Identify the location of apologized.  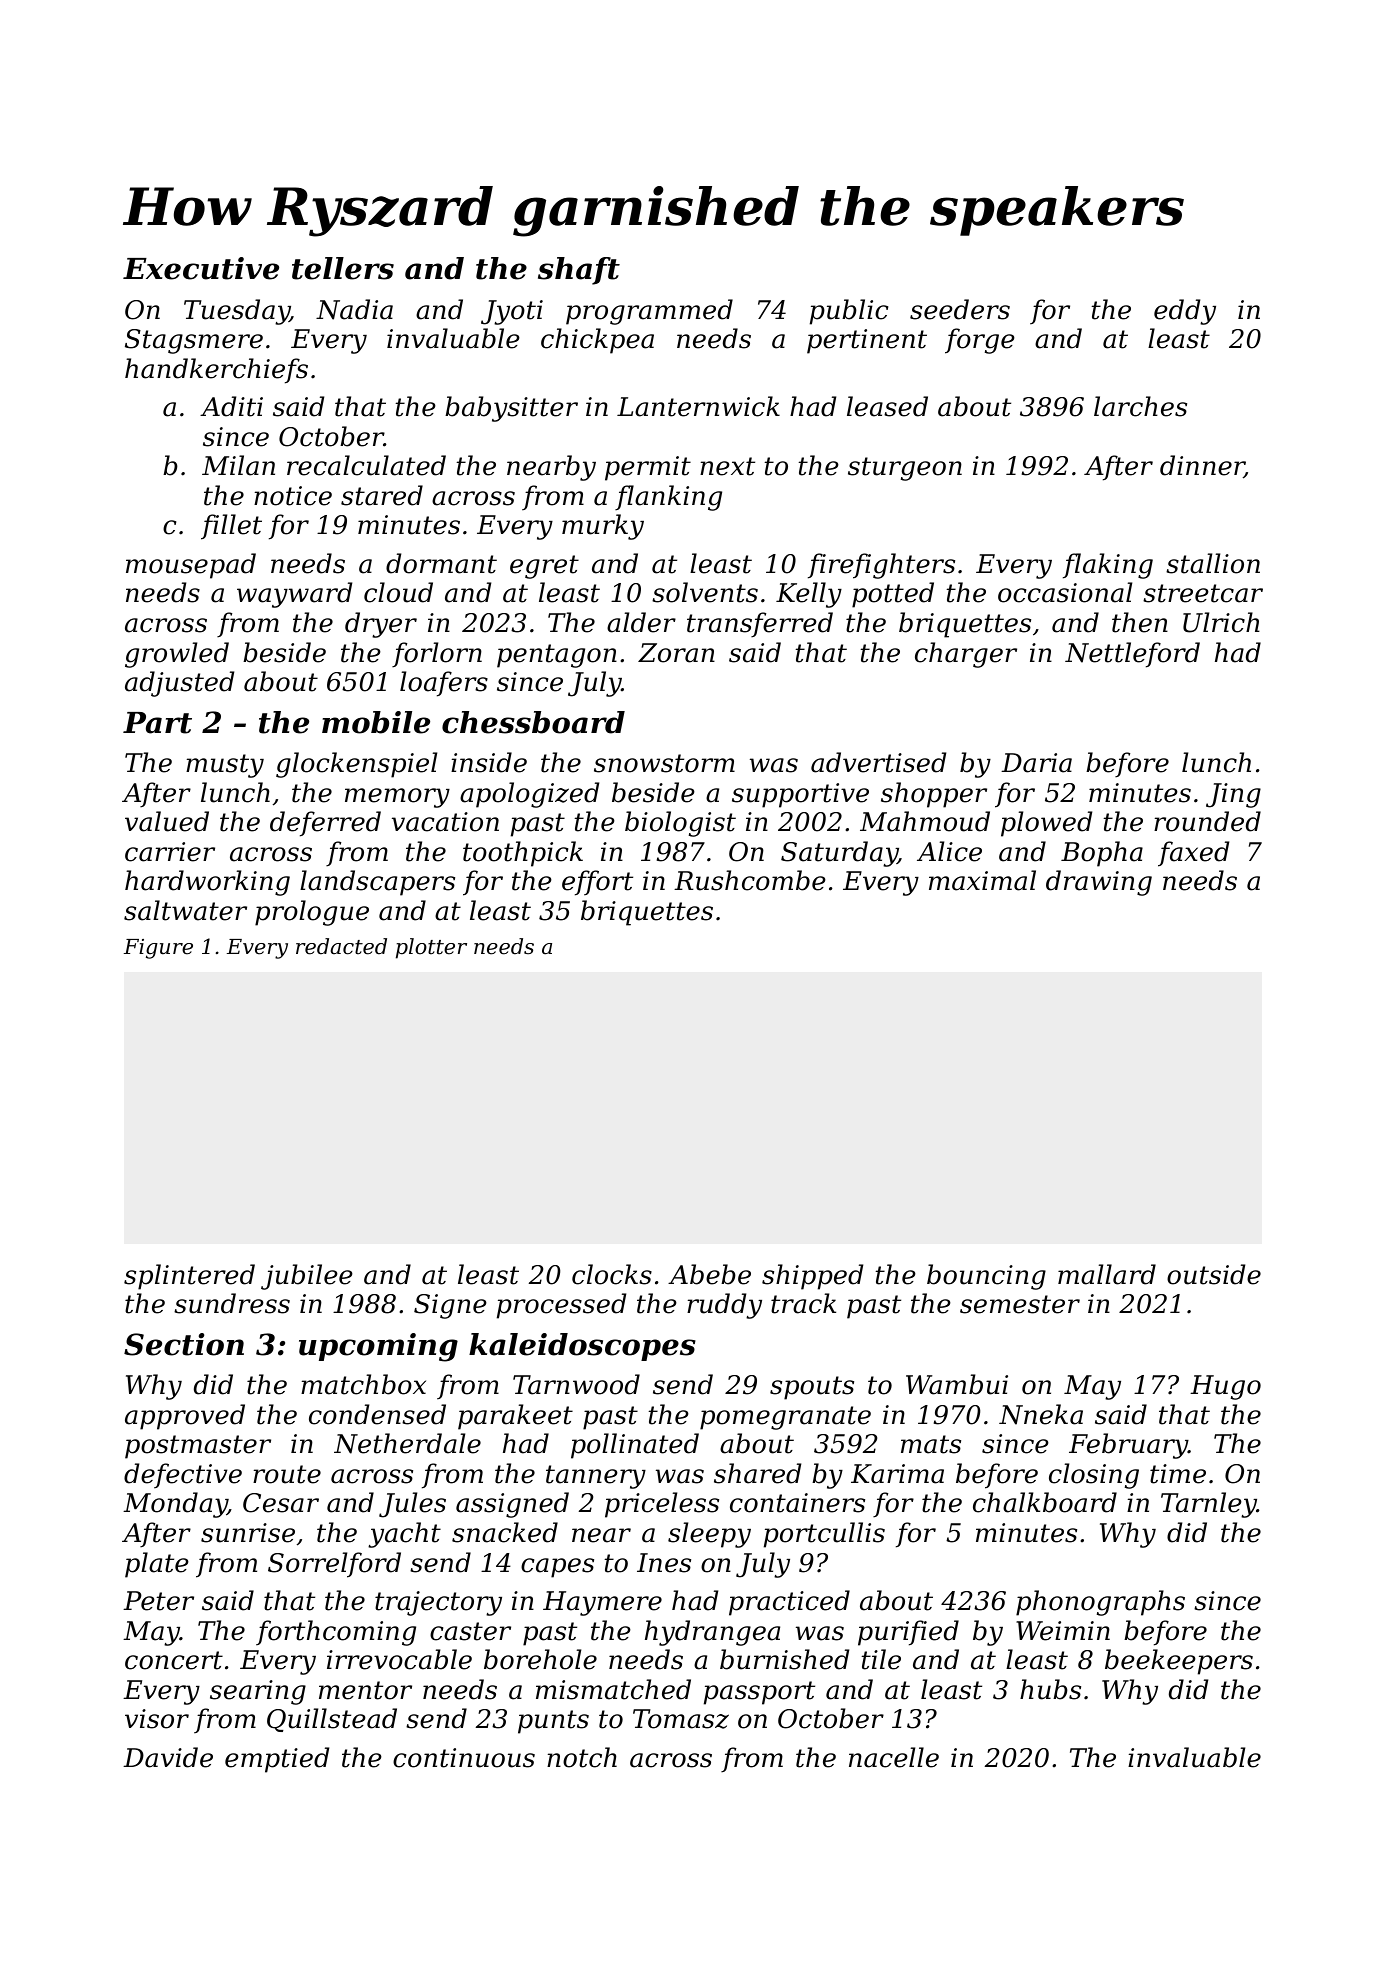
(529, 795).
